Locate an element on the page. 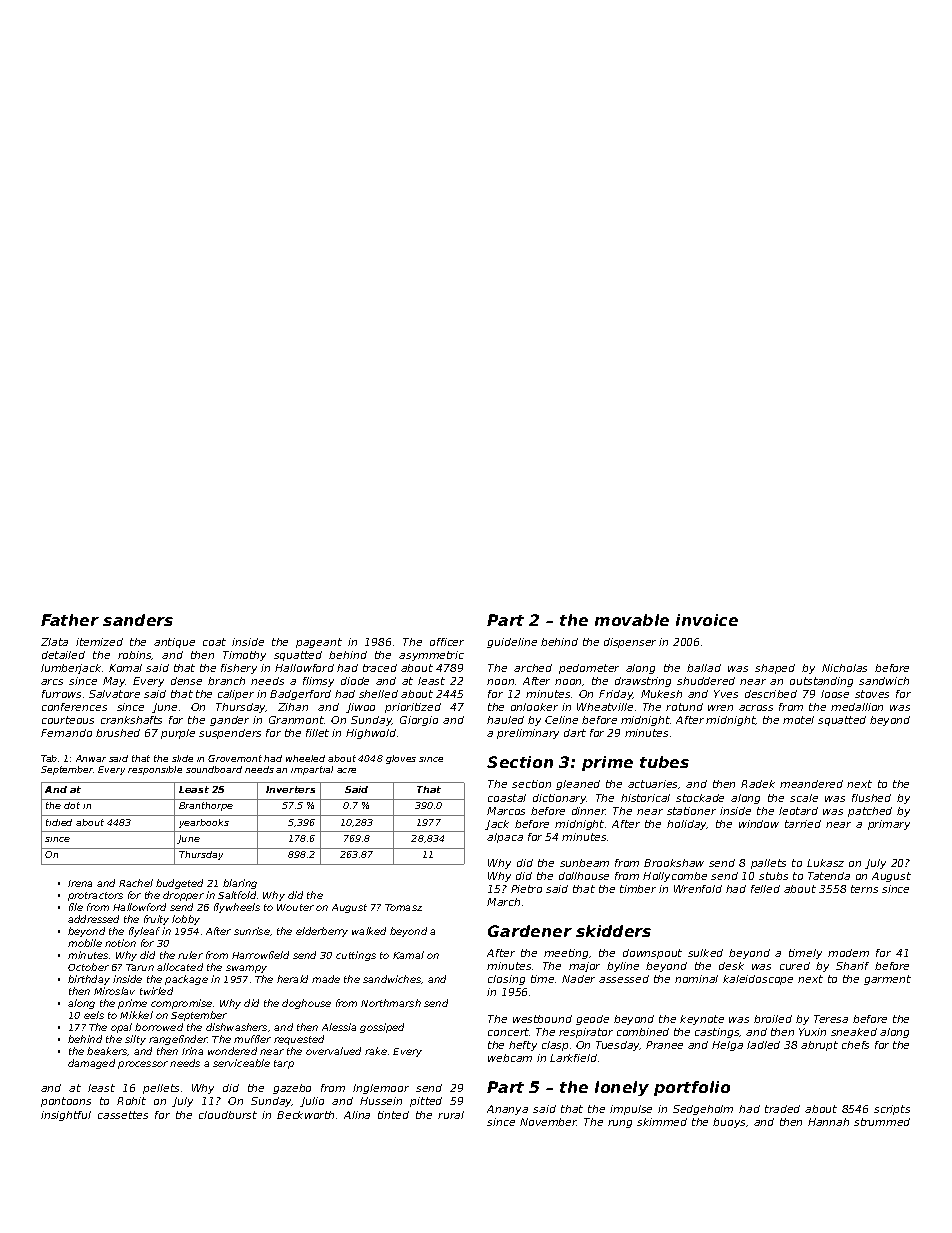 The height and width of the image is (1233, 952). Father is located at coordinates (70, 620).
